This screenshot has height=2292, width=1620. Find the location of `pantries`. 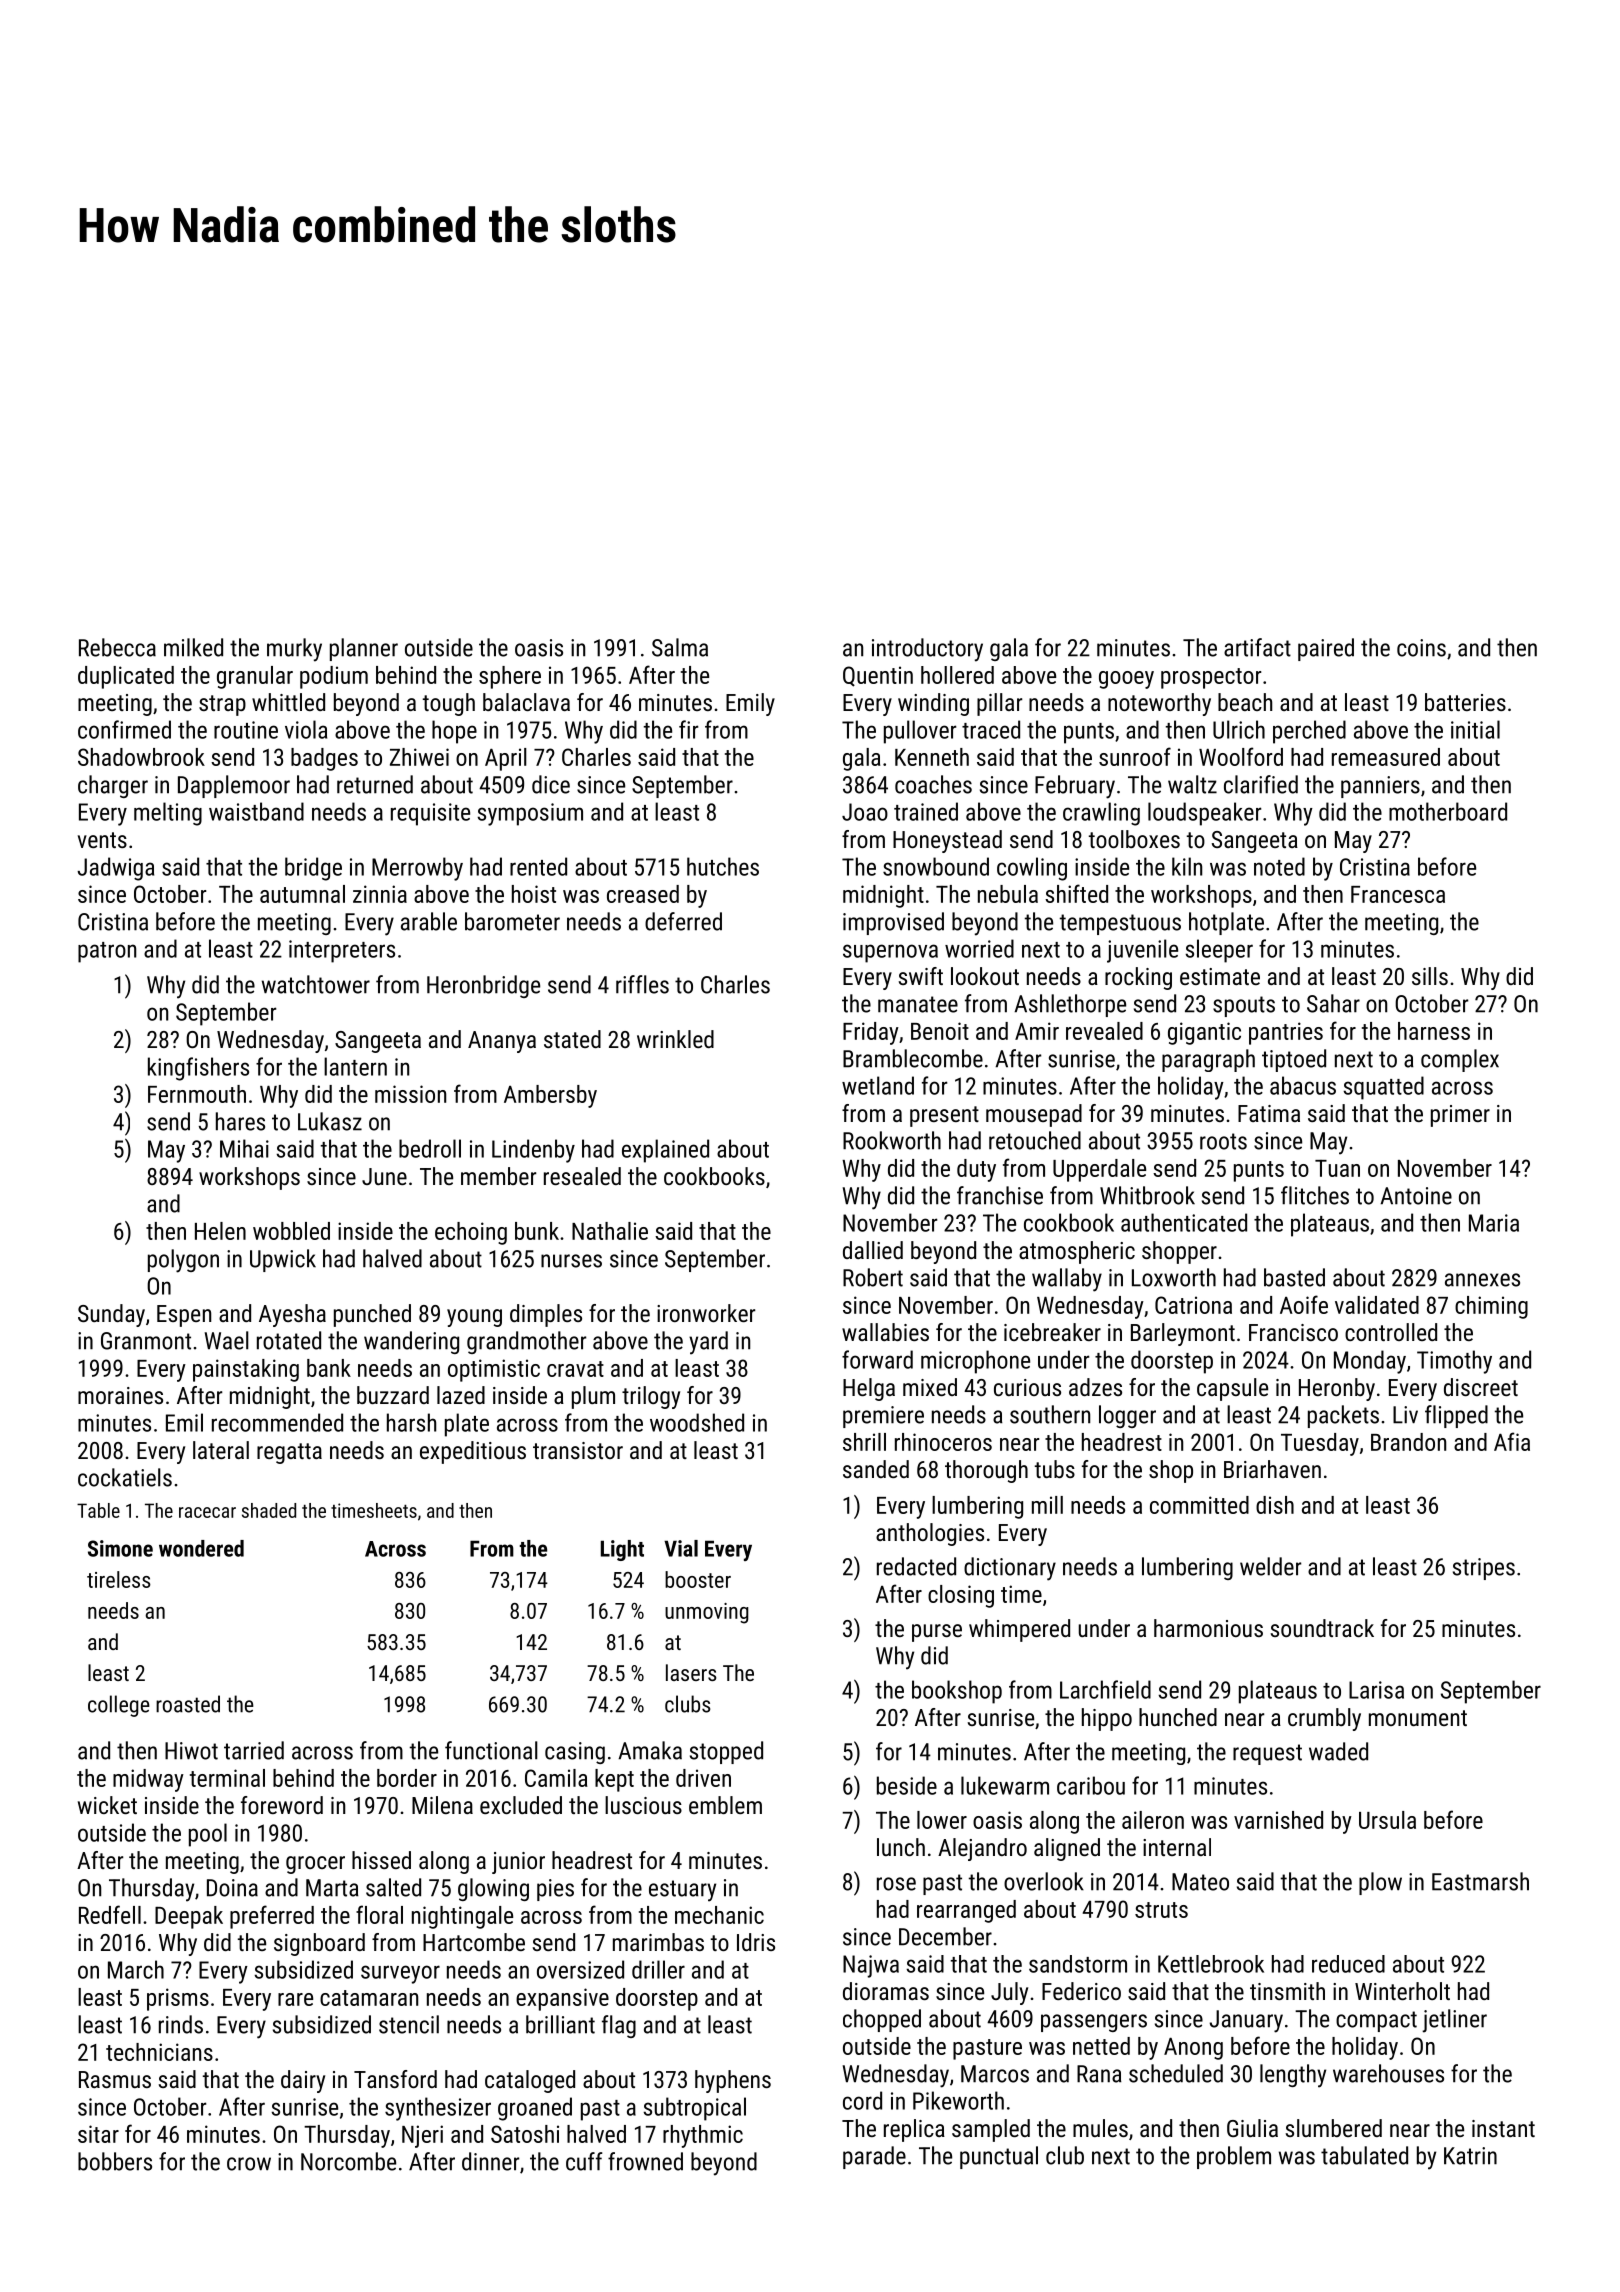

pantries is located at coordinates (1286, 1033).
